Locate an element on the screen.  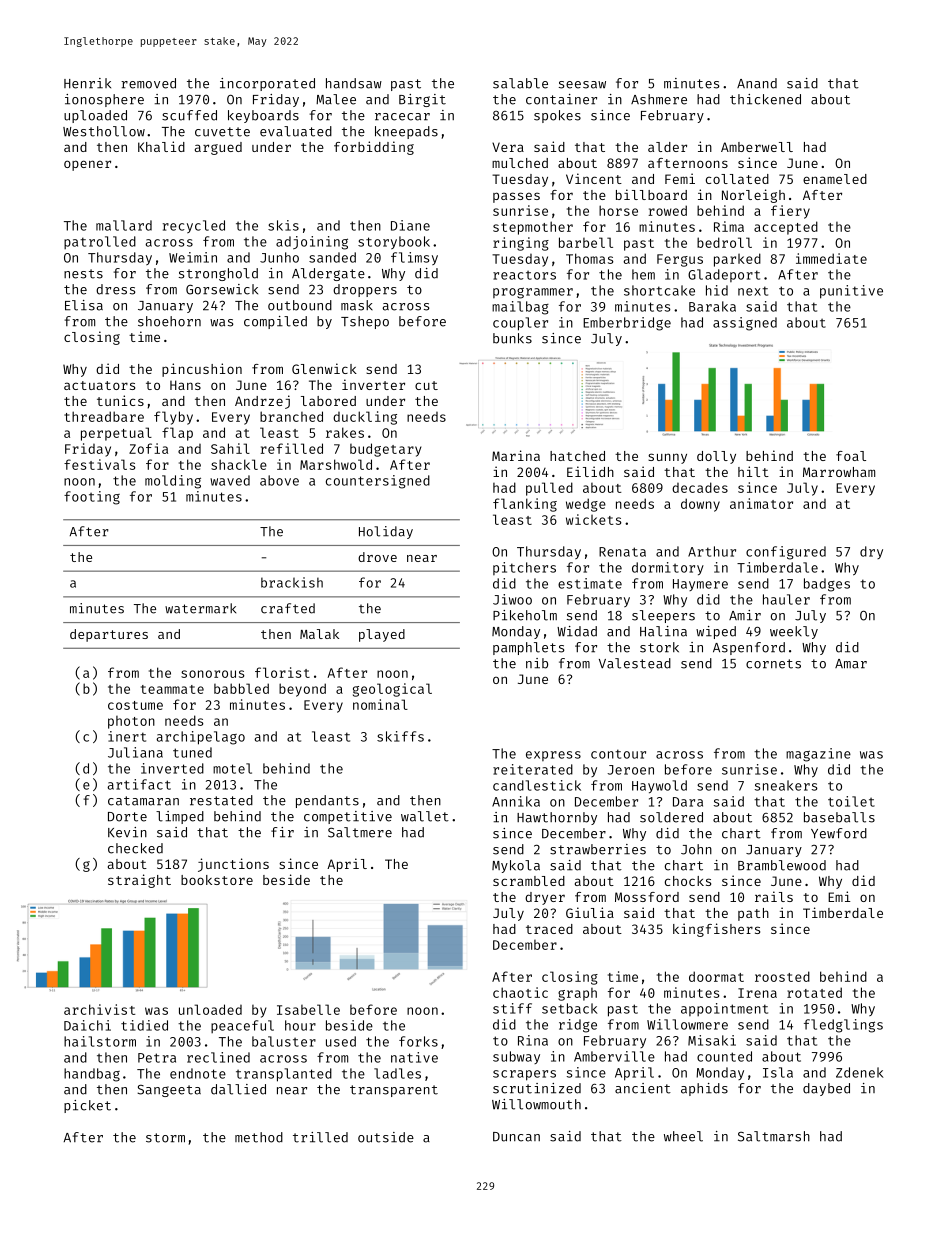
Widad is located at coordinates (577, 631).
